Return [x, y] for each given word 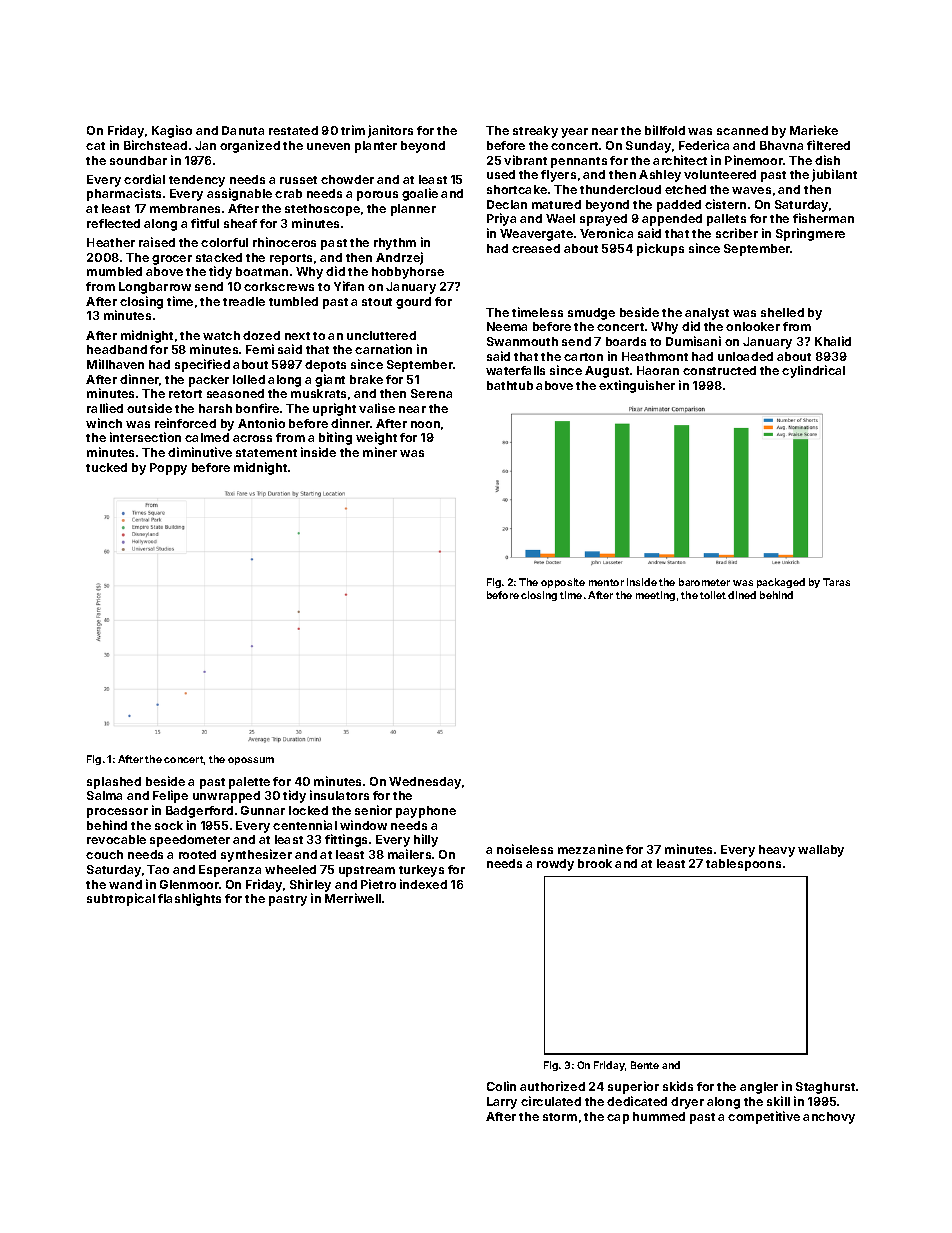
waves [751, 190]
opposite [563, 583]
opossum [251, 761]
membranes [185, 208]
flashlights [189, 899]
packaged [781, 583]
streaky [535, 132]
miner [380, 452]
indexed [423, 884]
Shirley [310, 885]
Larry [502, 1103]
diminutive [200, 452]
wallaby [821, 851]
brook [595, 863]
